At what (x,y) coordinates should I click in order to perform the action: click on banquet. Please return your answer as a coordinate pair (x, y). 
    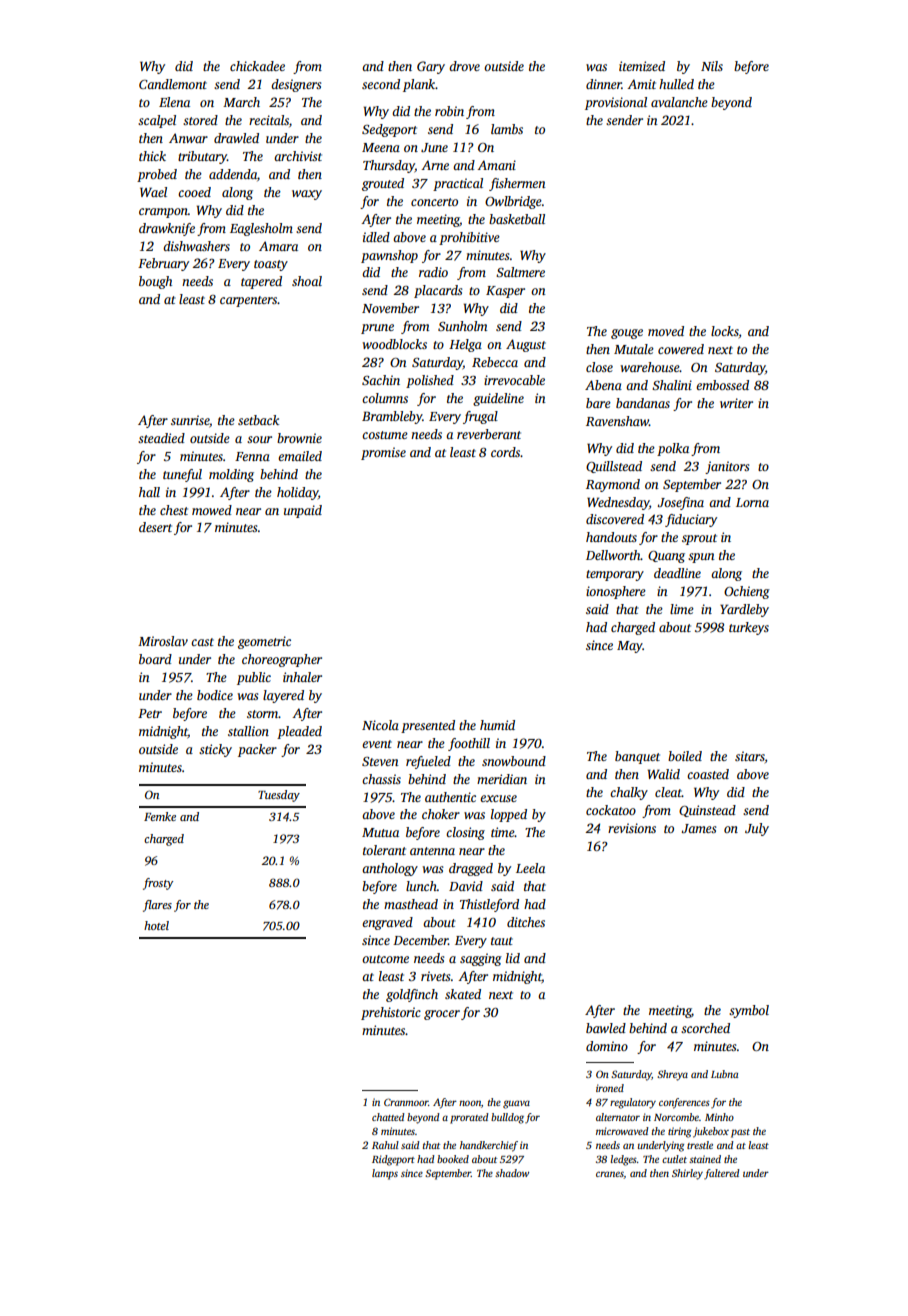
    Looking at the image, I should click on (637, 757).
